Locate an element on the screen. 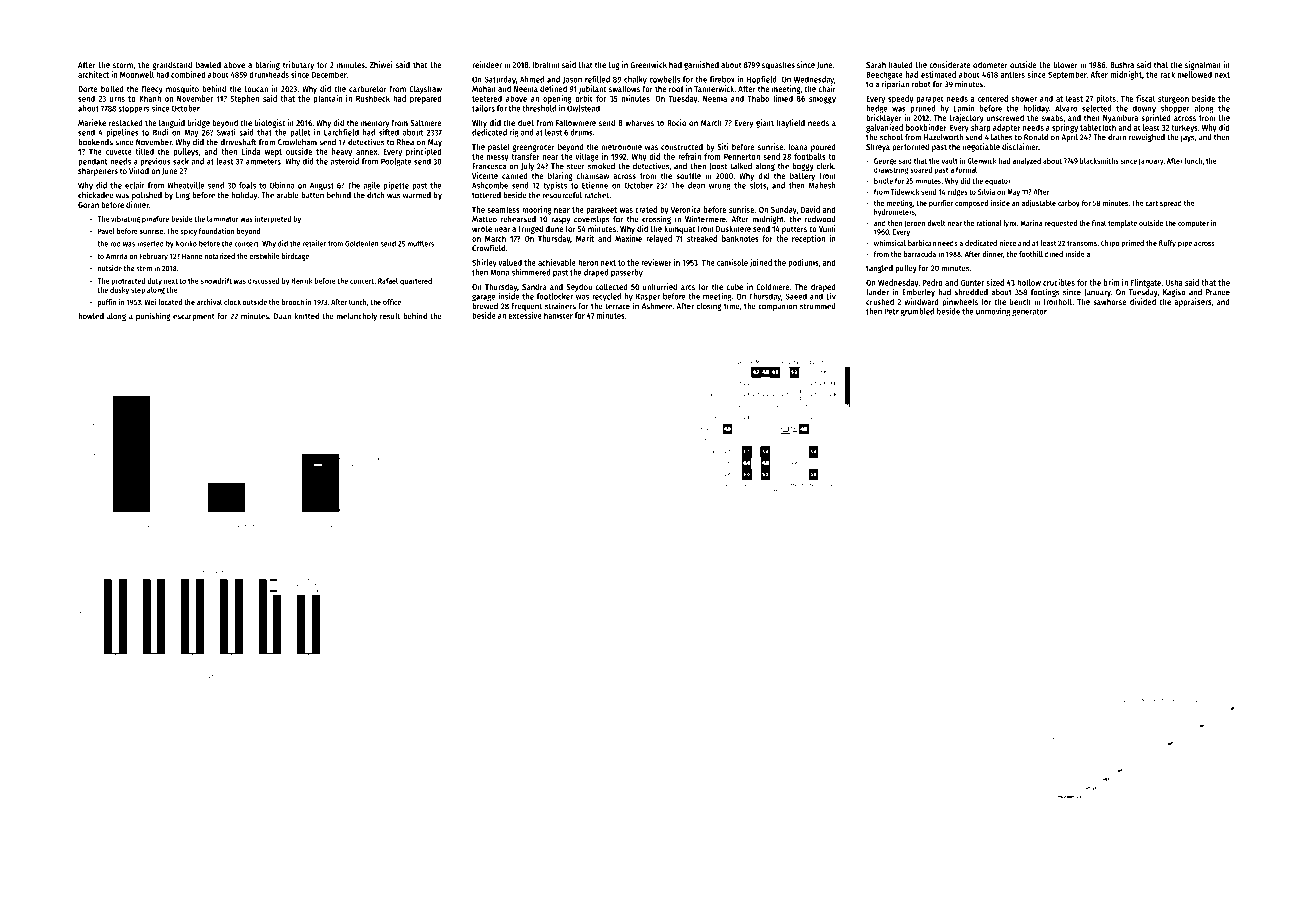 The height and width of the screenshot is (924, 1308). galvanized is located at coordinates (884, 128).
